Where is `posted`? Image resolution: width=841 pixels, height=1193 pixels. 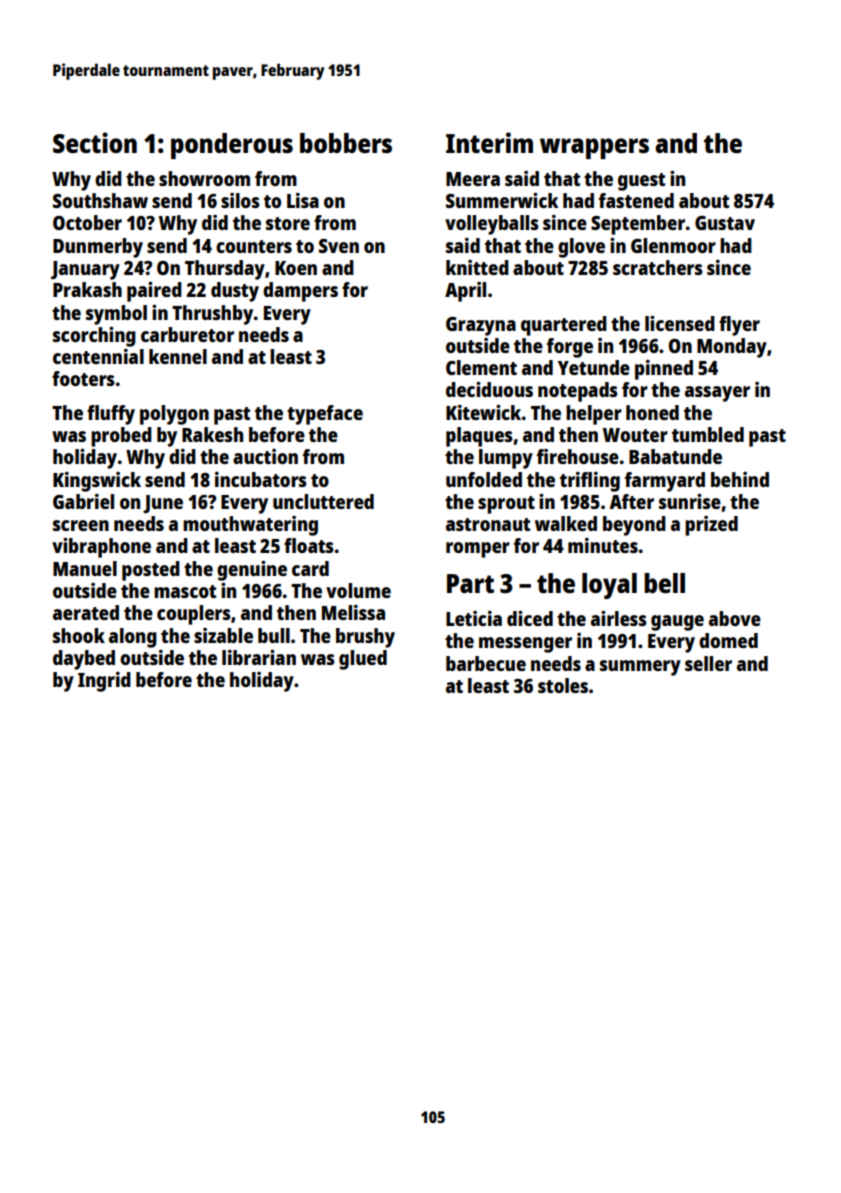
posted is located at coordinates (151, 571).
